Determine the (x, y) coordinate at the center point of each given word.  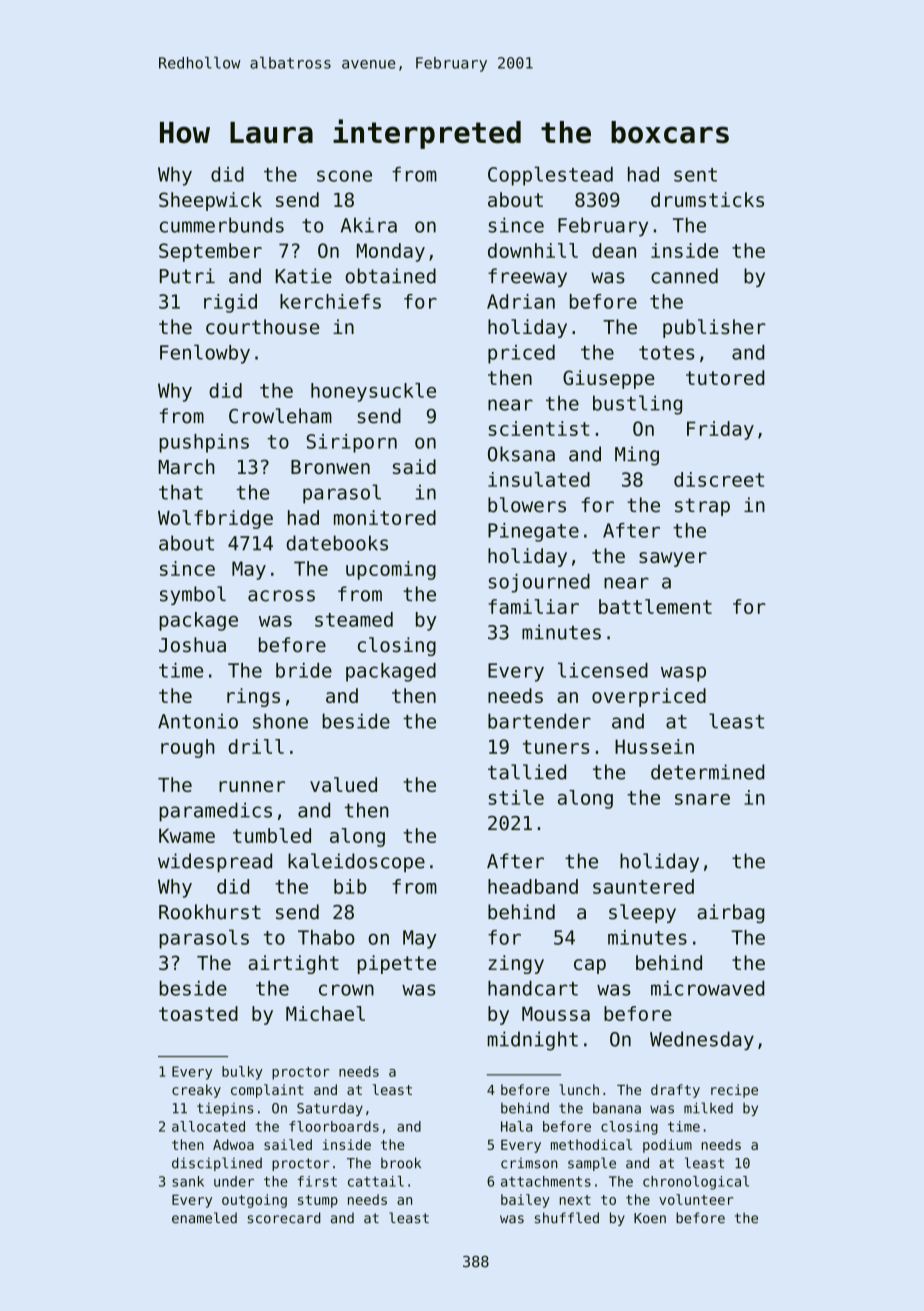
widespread (215, 862)
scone (344, 176)
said (414, 466)
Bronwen (330, 467)
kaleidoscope (356, 862)
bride (304, 670)
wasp (683, 674)
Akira (369, 225)
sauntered (643, 886)
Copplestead (550, 176)
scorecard (284, 1218)
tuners (556, 747)
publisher (714, 328)
